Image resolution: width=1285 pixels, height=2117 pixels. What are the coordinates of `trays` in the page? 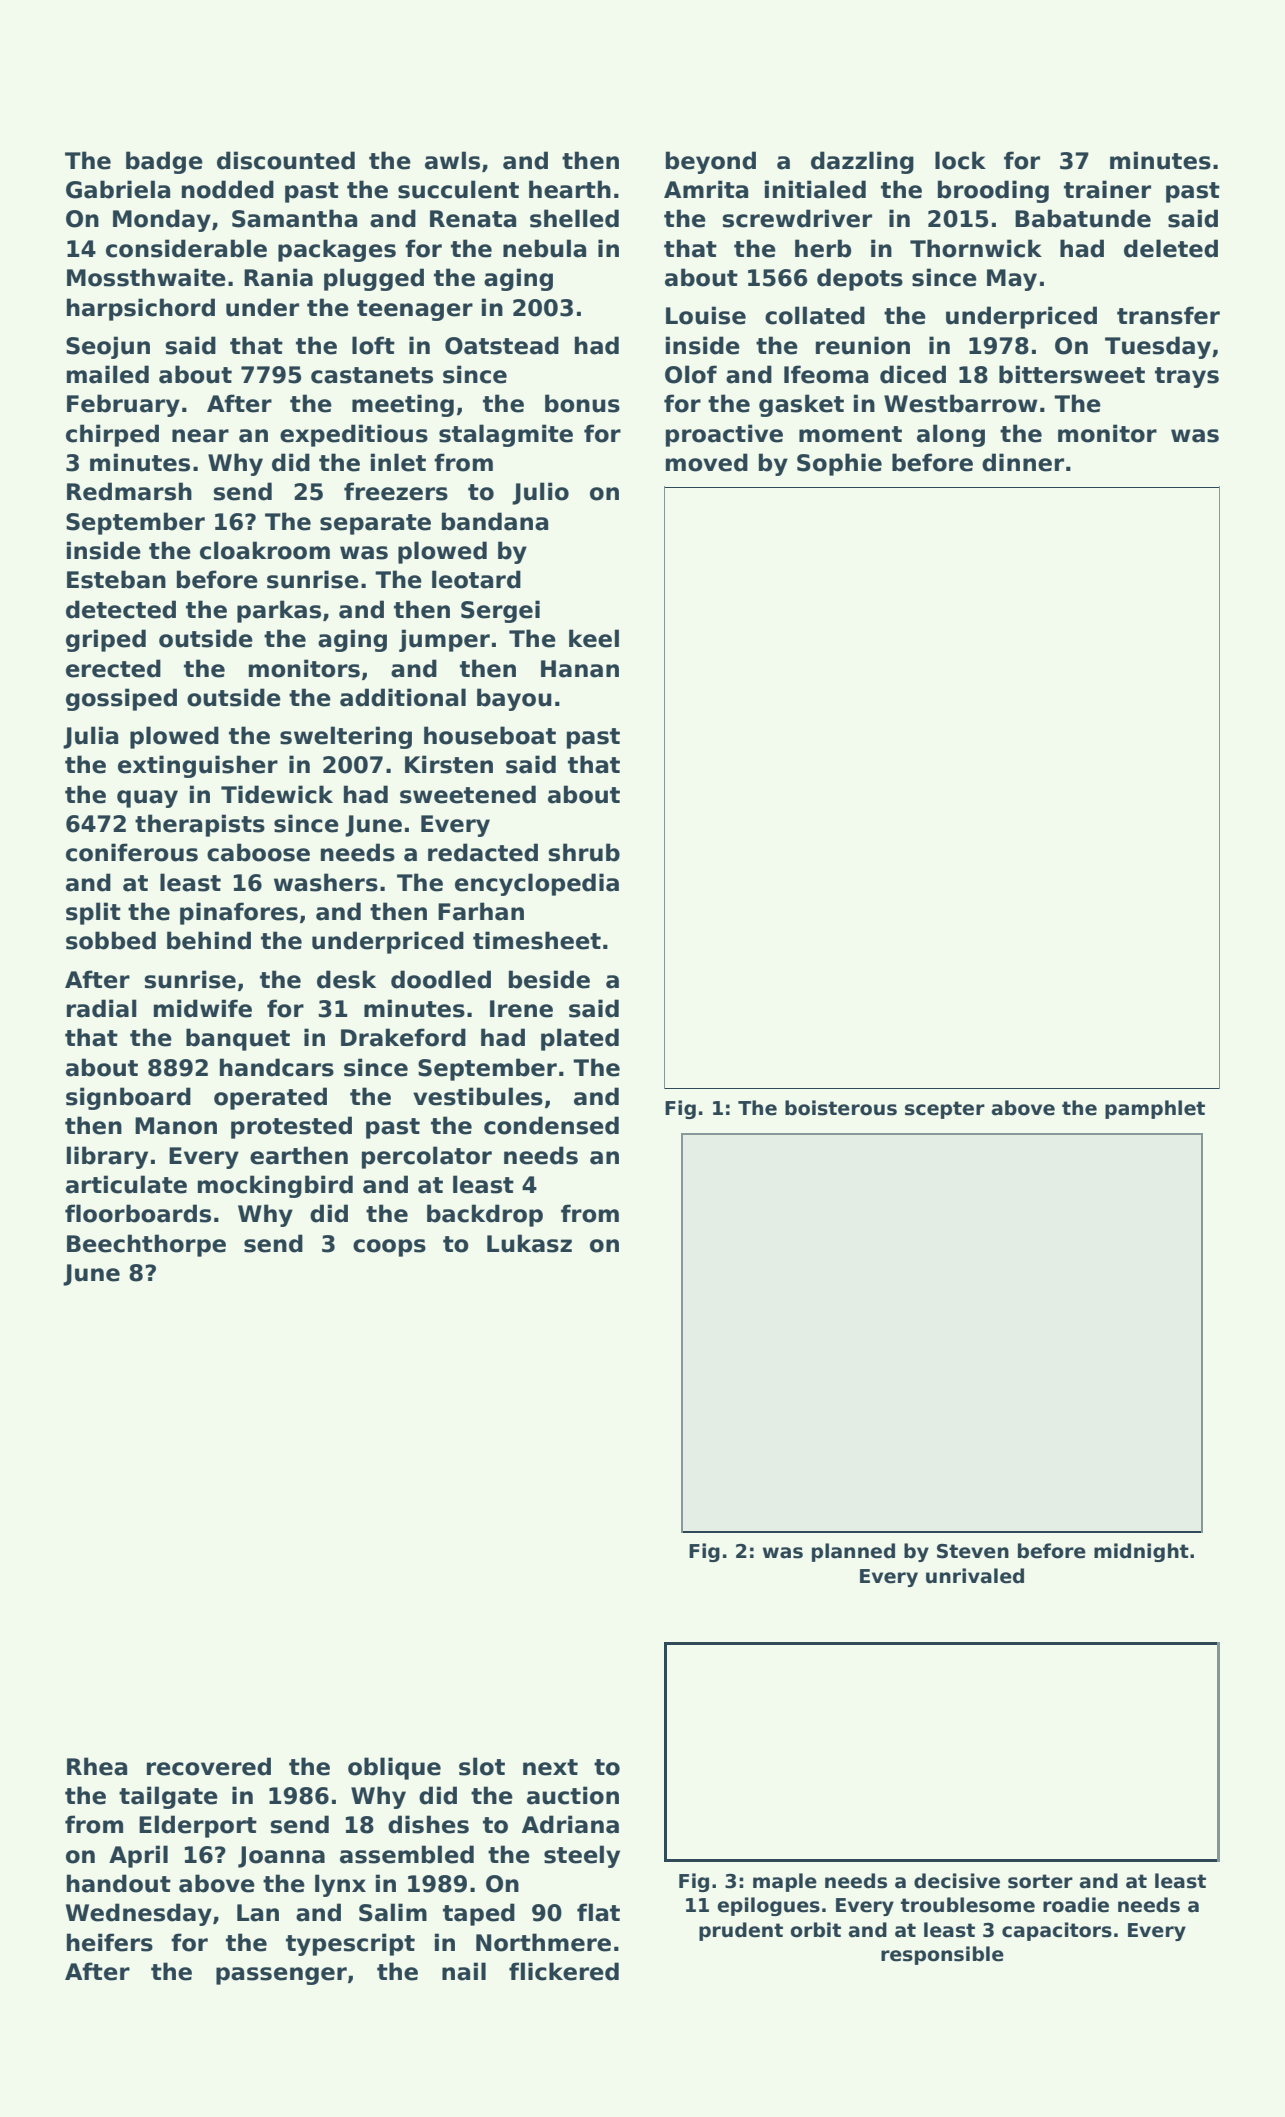 It's located at (1187, 377).
